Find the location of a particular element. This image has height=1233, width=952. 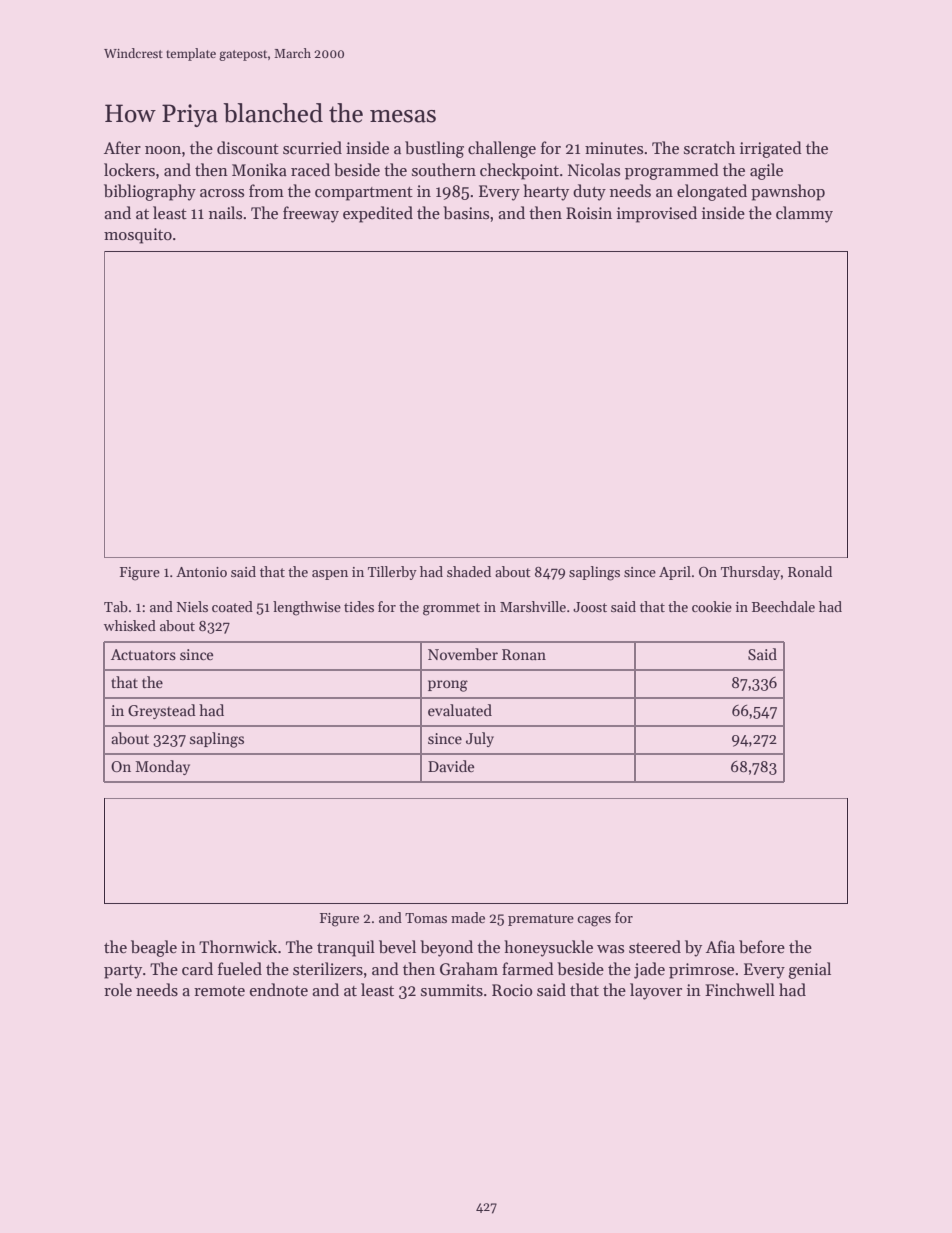

freeway is located at coordinates (311, 214).
